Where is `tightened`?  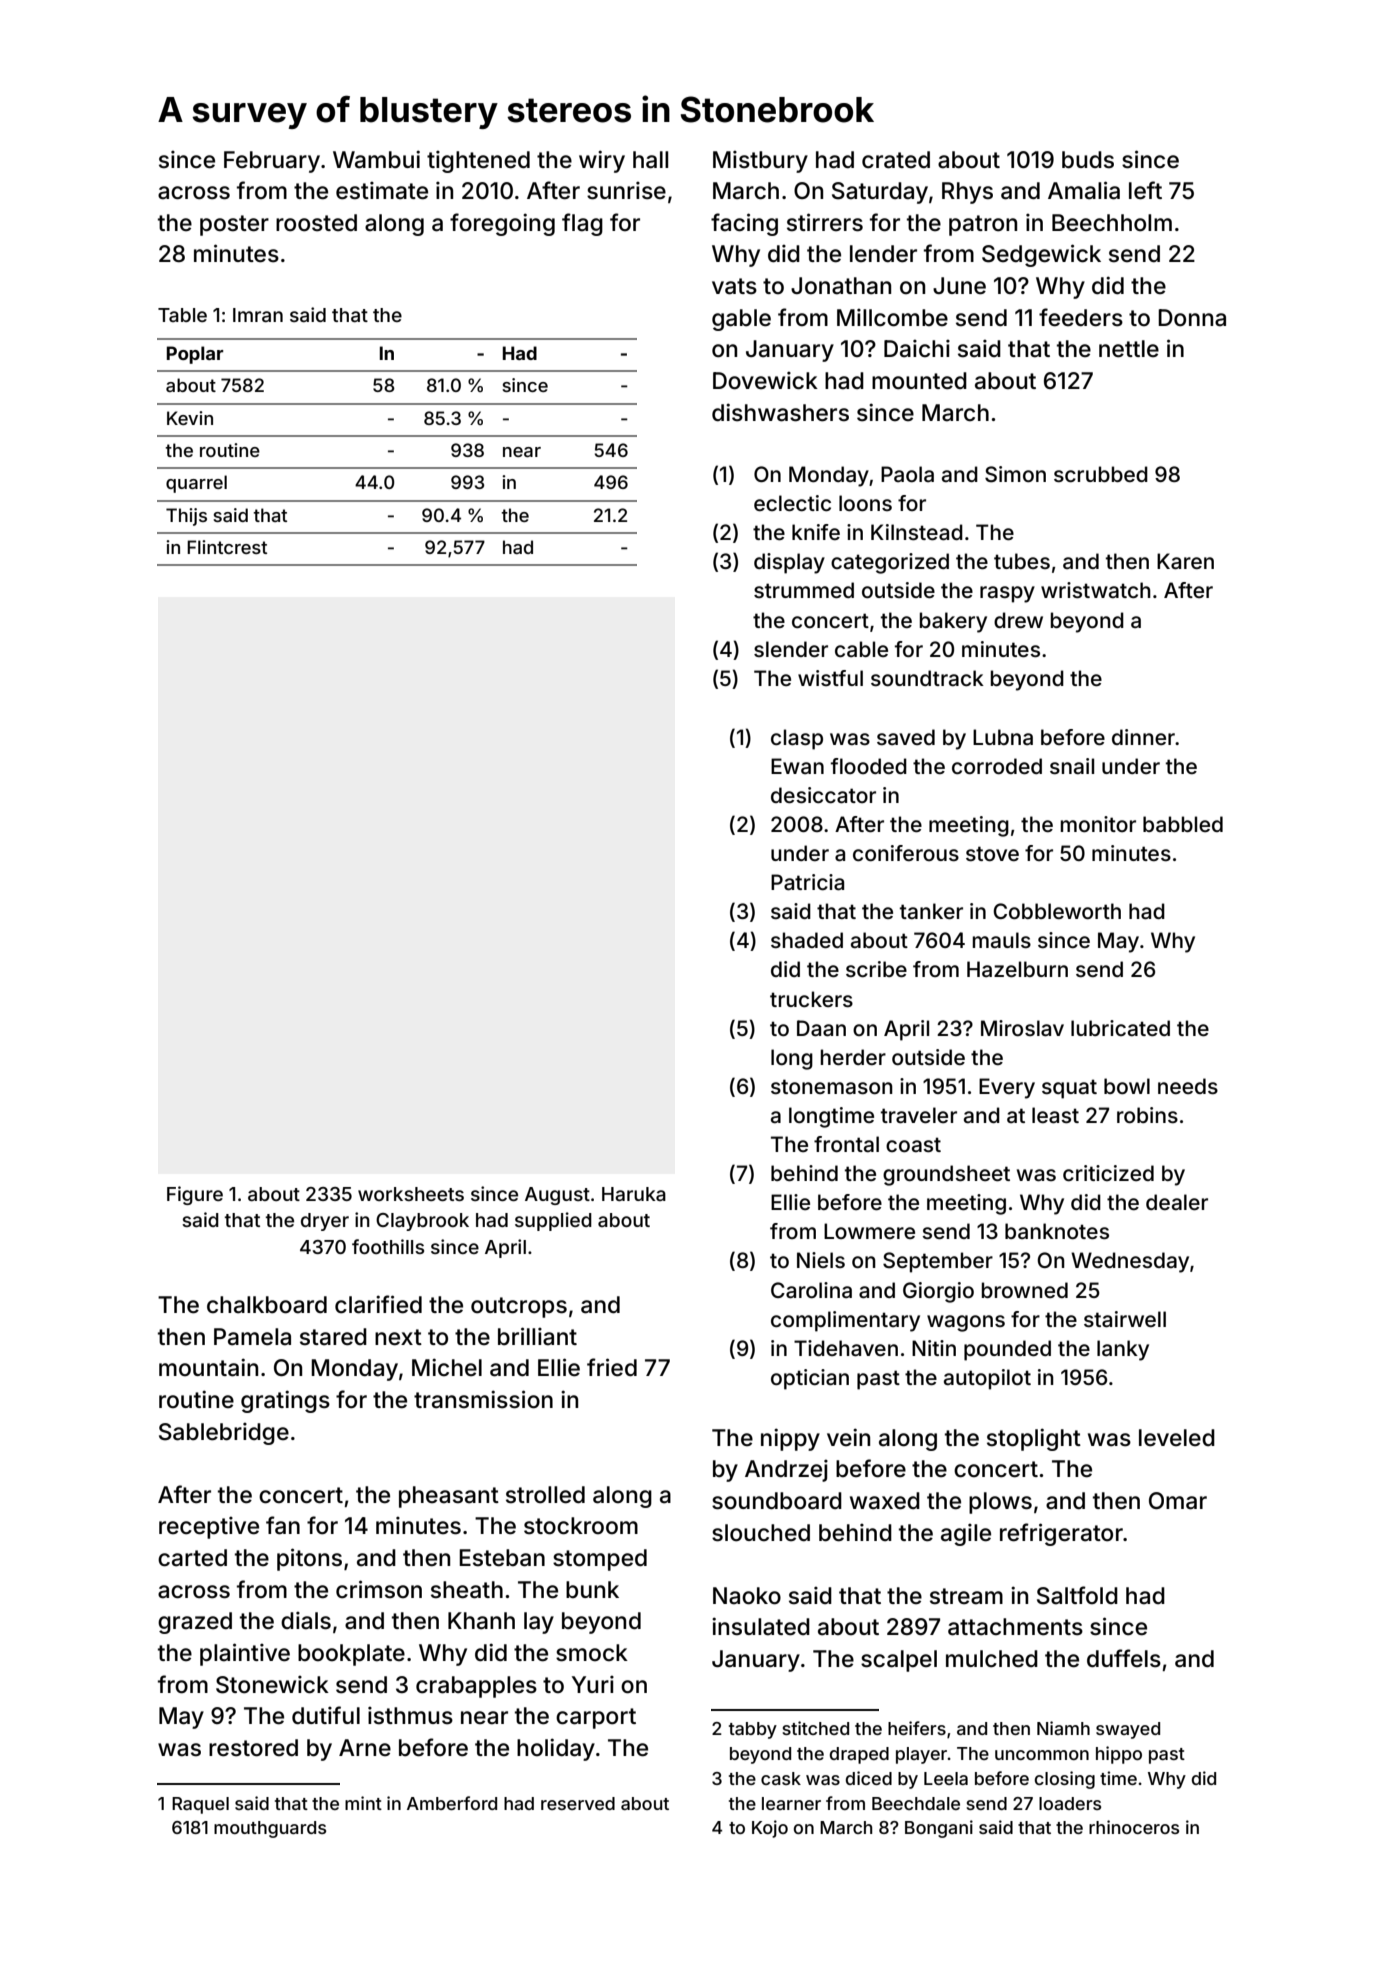
tightened is located at coordinates (478, 161).
